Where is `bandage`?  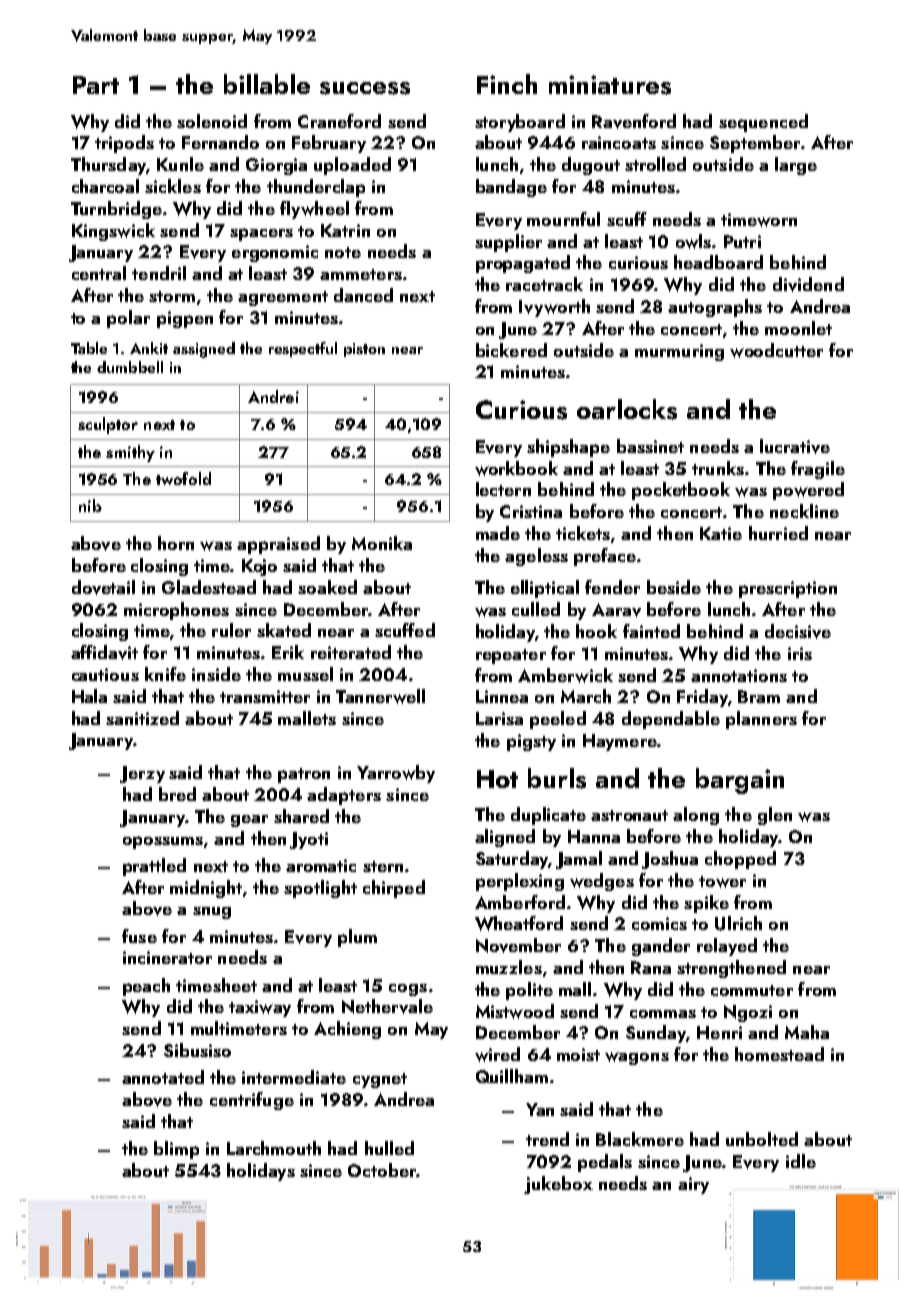
bandage is located at coordinates (511, 188).
